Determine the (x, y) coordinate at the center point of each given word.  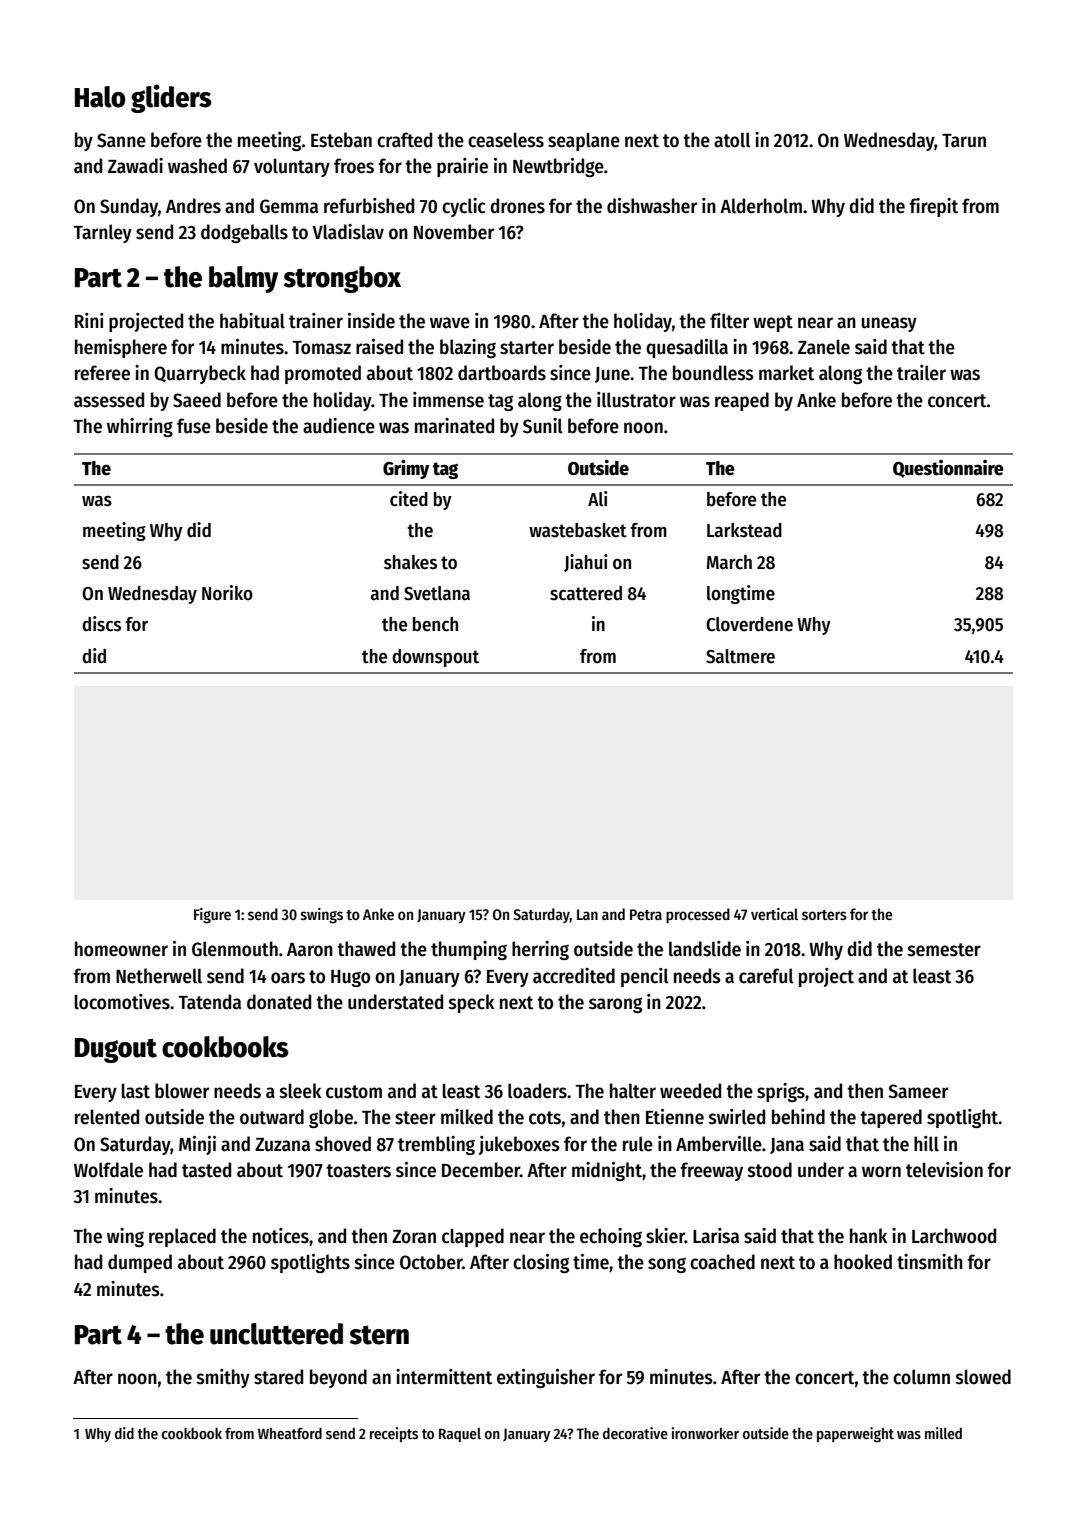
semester (944, 950)
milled (943, 1433)
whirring (140, 427)
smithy (223, 1378)
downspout (435, 658)
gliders (171, 98)
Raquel (460, 1435)
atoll (732, 140)
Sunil (543, 426)
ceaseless (506, 140)
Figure (212, 916)
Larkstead (744, 530)
